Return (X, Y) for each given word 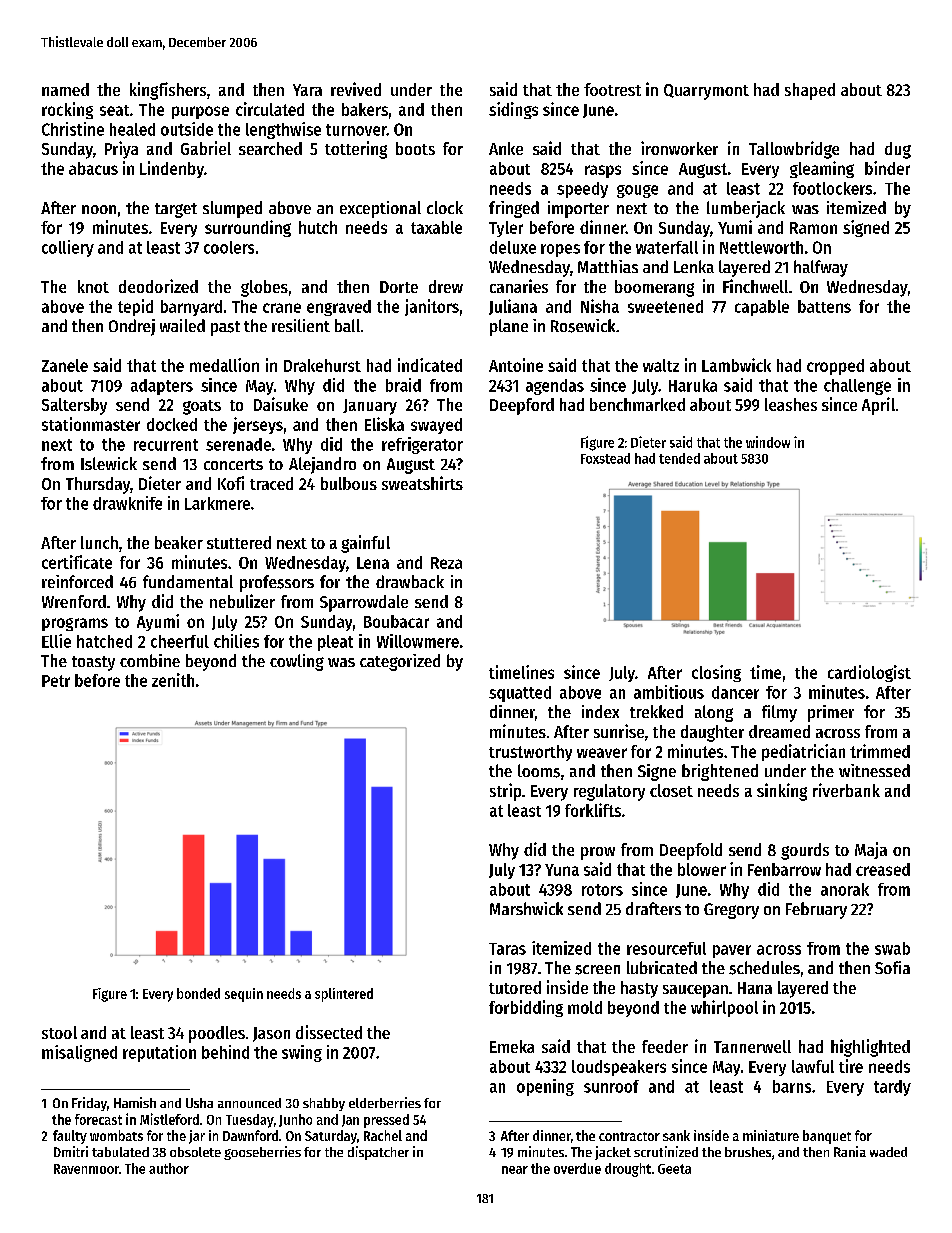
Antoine (516, 365)
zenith (173, 680)
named (65, 89)
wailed (182, 325)
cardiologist (869, 673)
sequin (244, 995)
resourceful (666, 948)
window (768, 442)
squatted (520, 694)
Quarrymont (706, 92)
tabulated (120, 1152)
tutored (515, 987)
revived (356, 89)
